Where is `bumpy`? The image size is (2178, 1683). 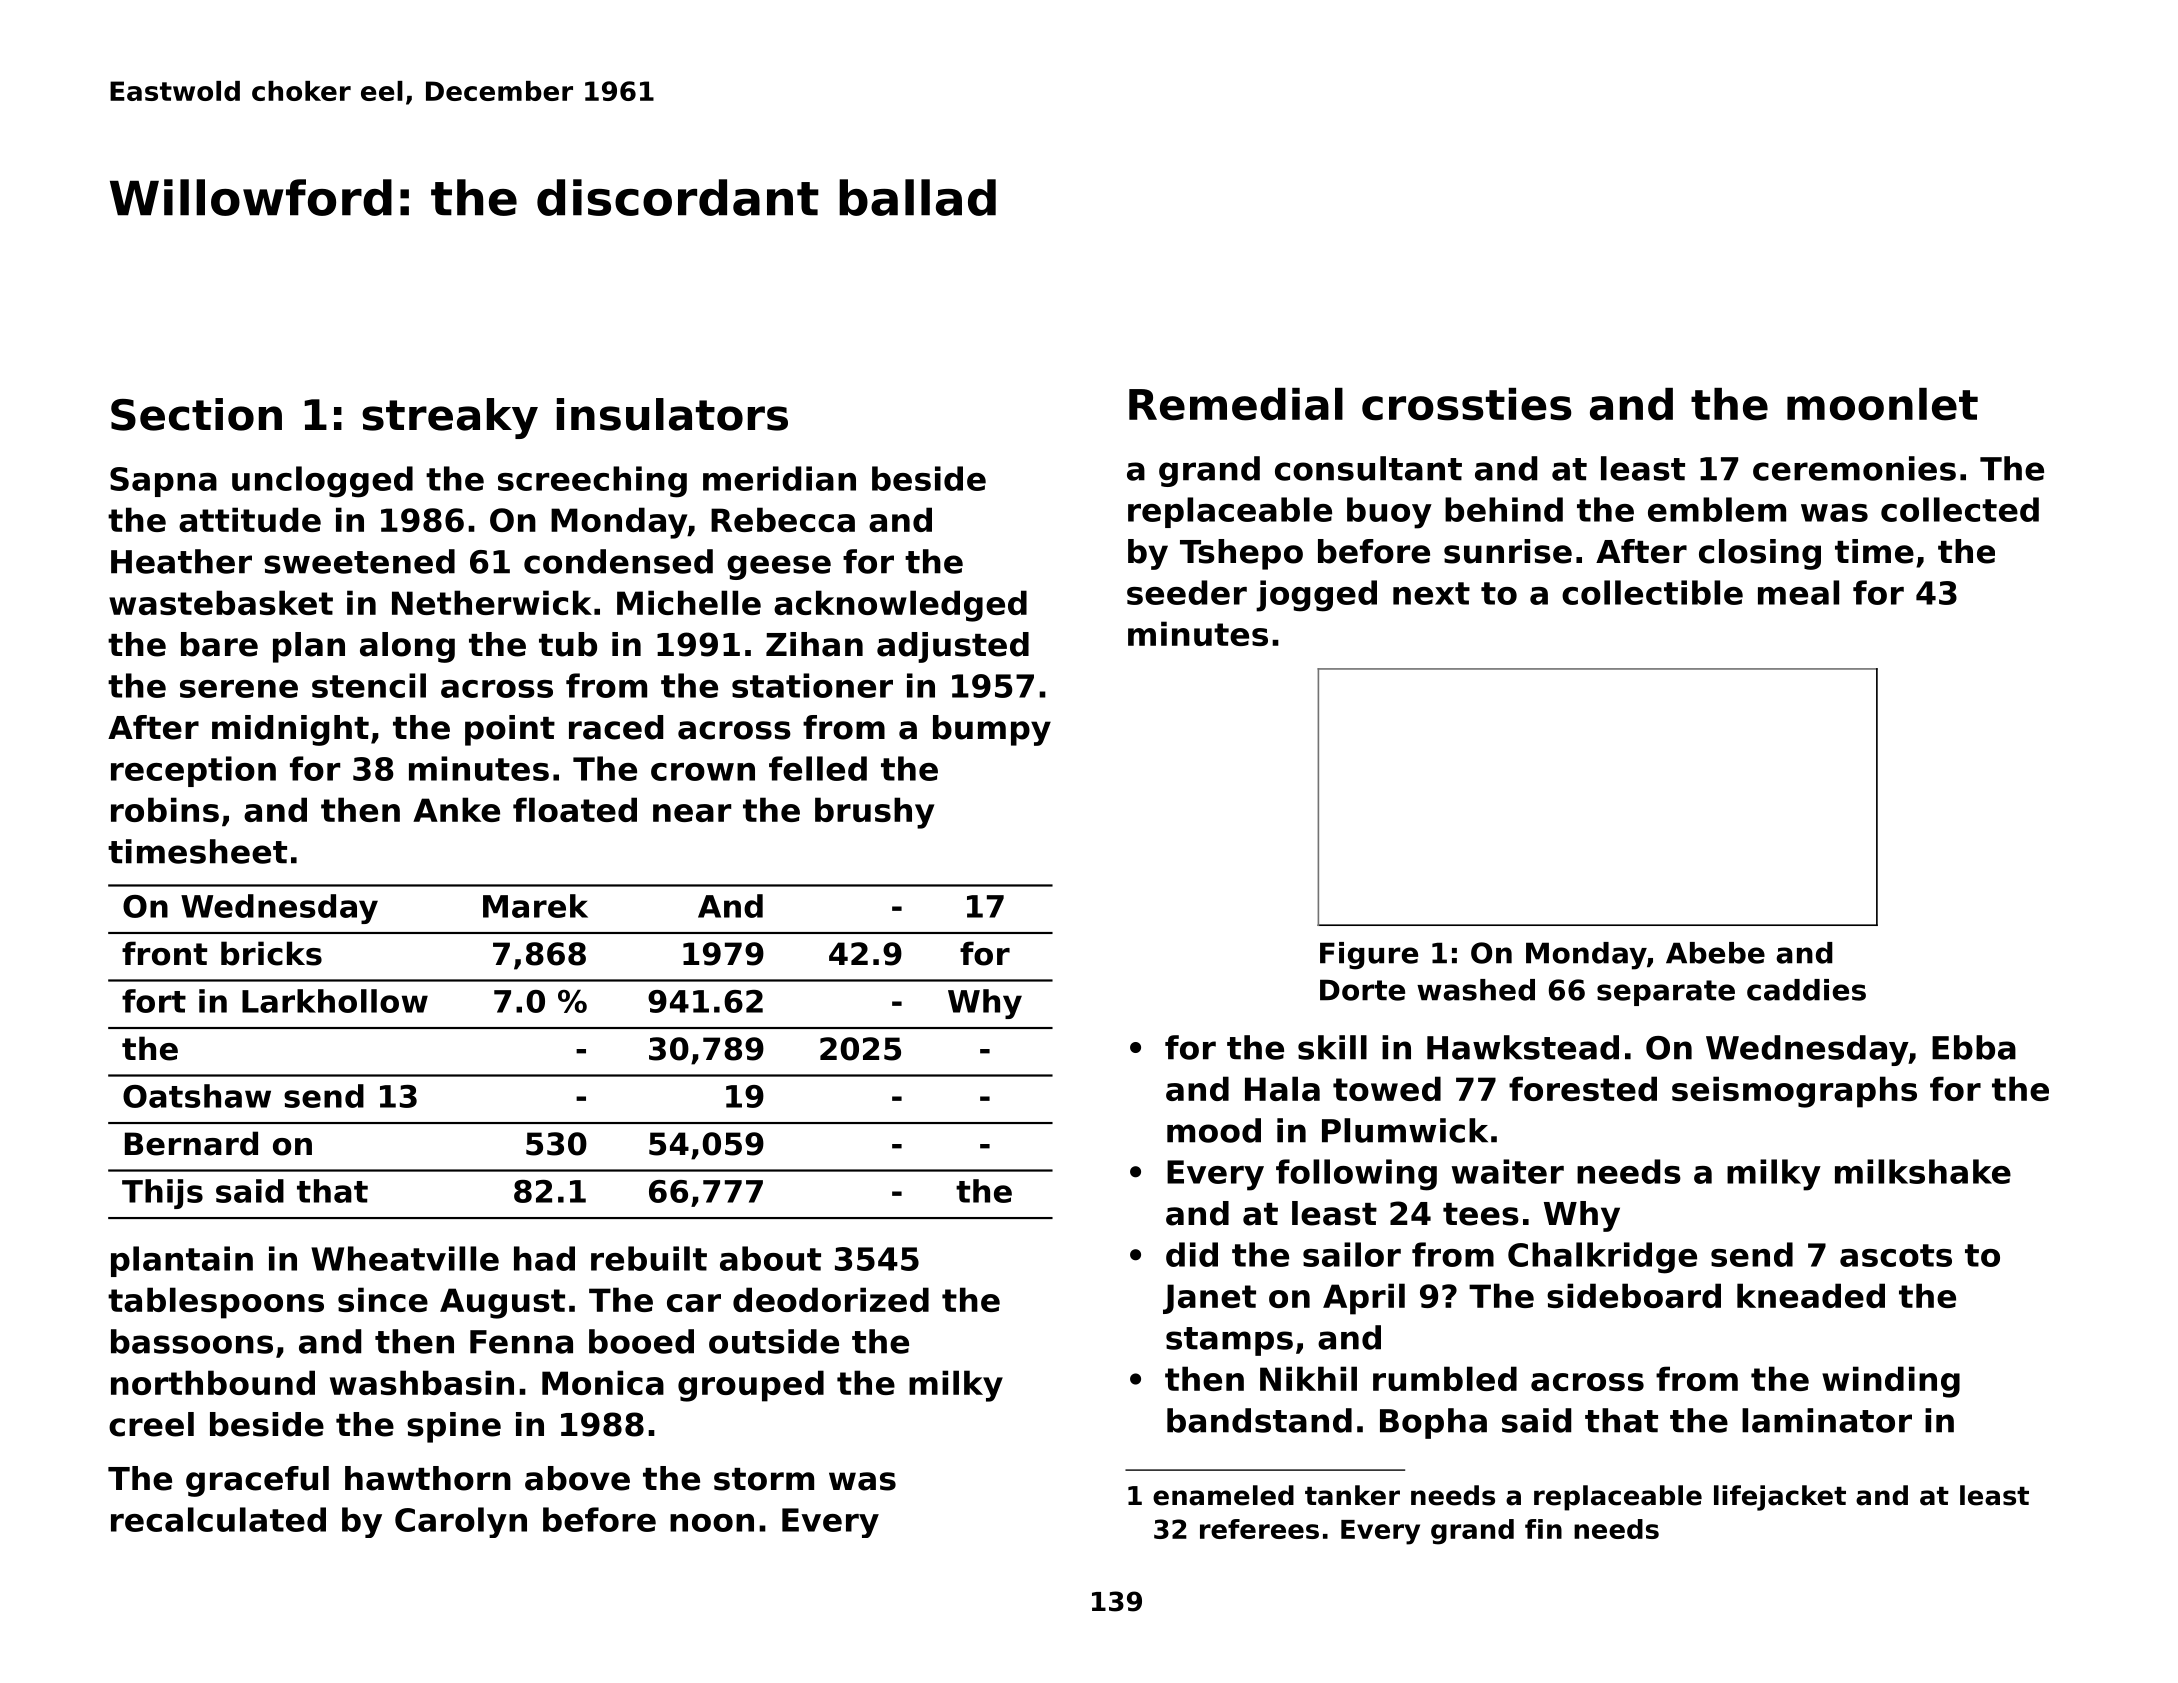
bumpy is located at coordinates (992, 730).
